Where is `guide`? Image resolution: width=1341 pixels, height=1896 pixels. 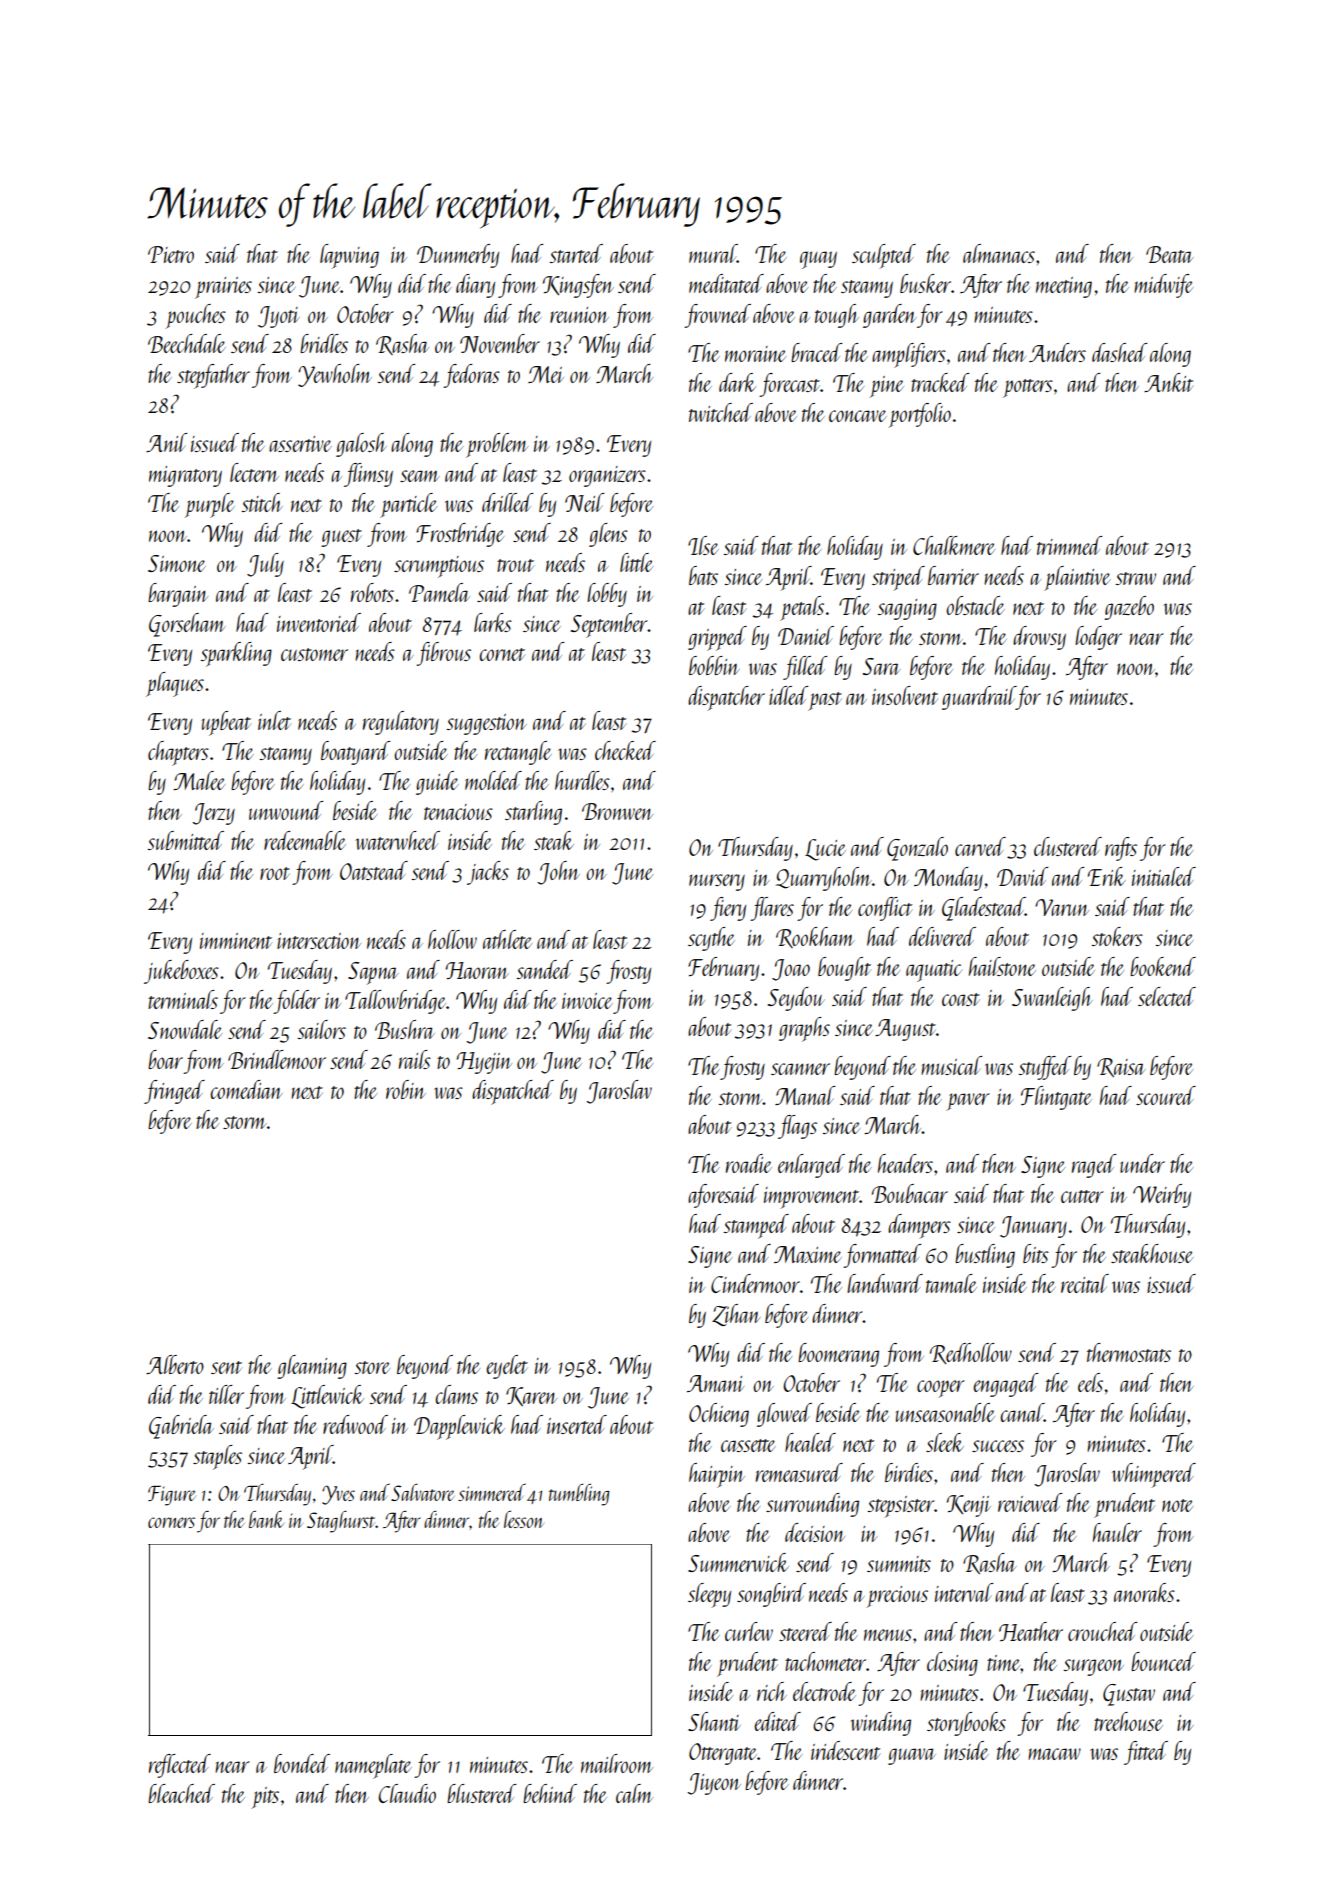 guide is located at coordinates (437, 783).
